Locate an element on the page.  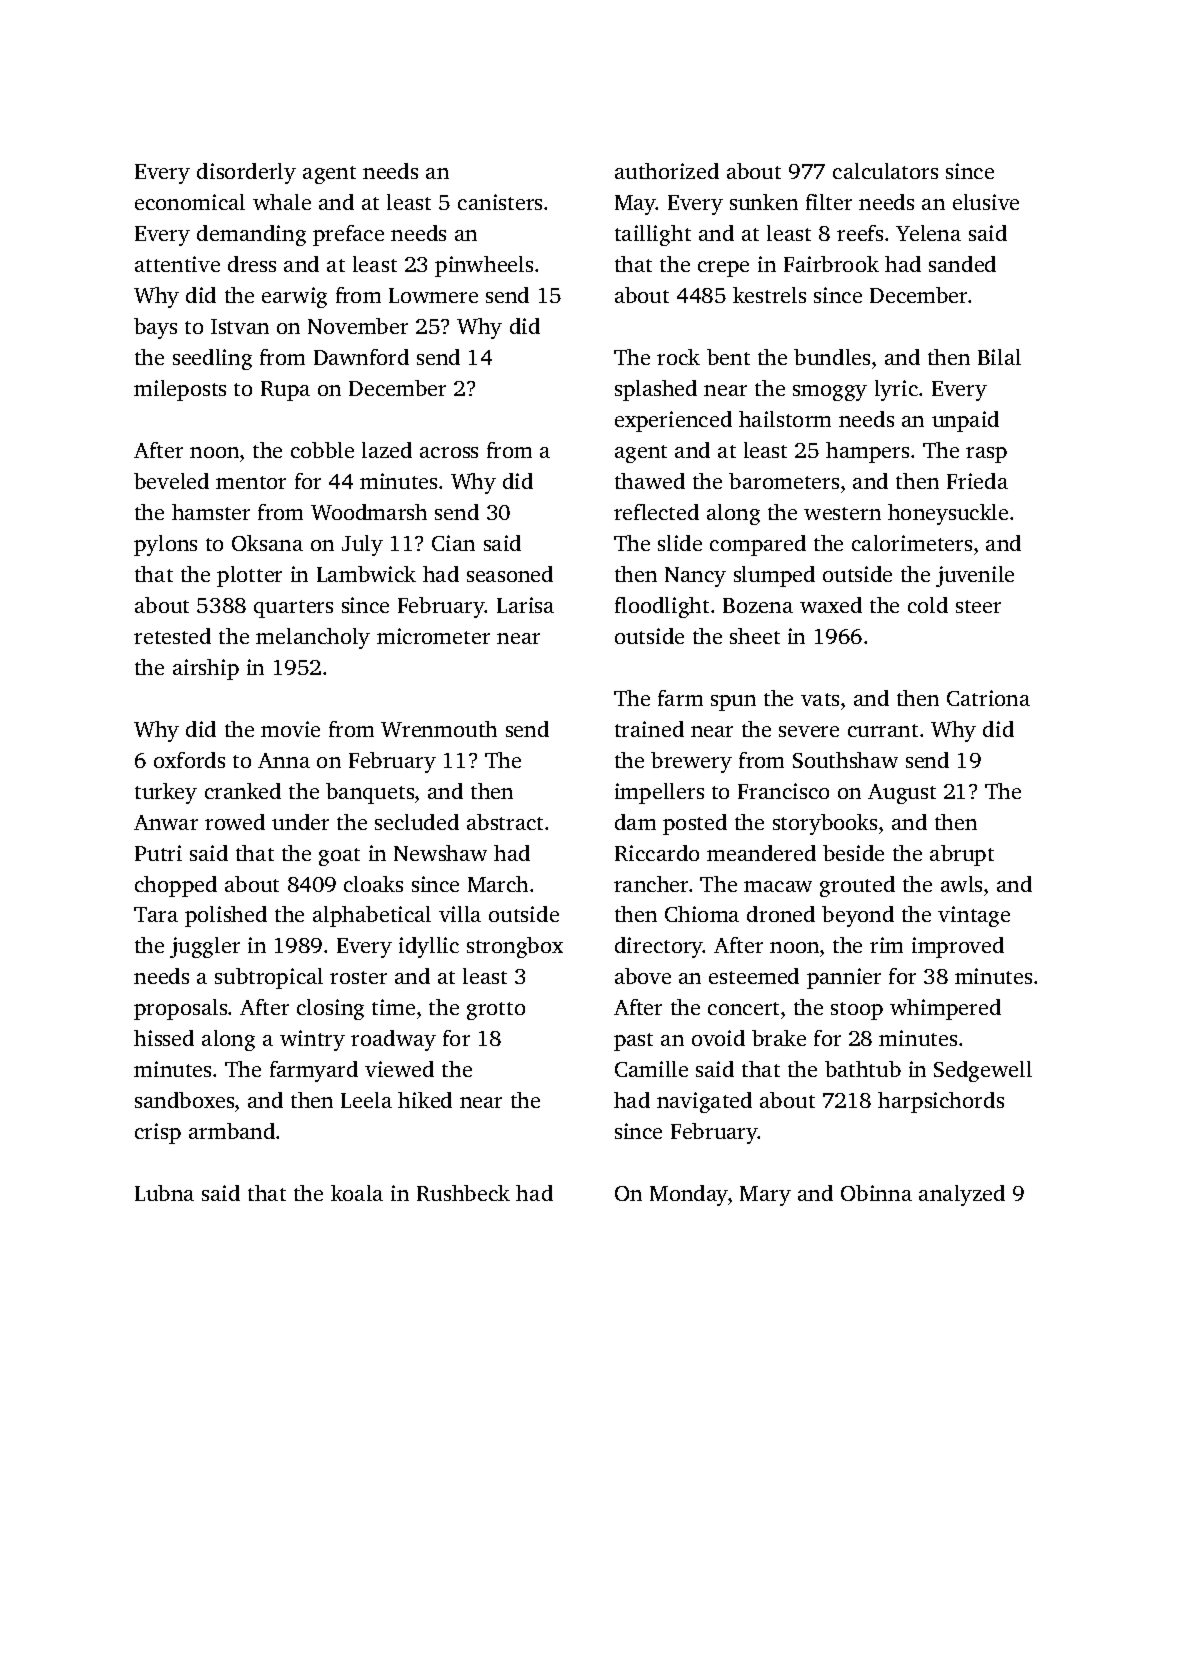
attentive is located at coordinates (177, 264).
